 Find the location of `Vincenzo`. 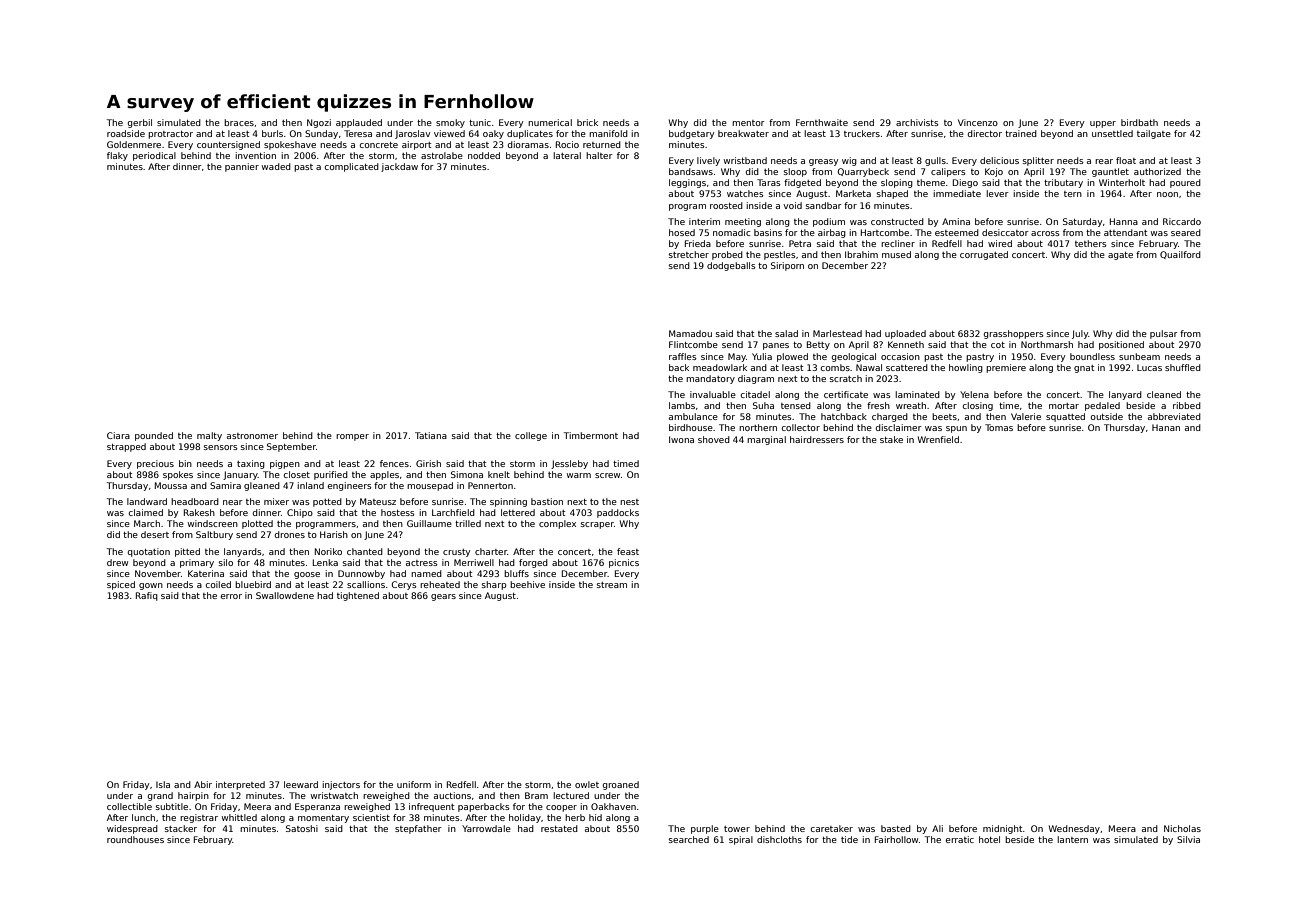

Vincenzo is located at coordinates (978, 122).
